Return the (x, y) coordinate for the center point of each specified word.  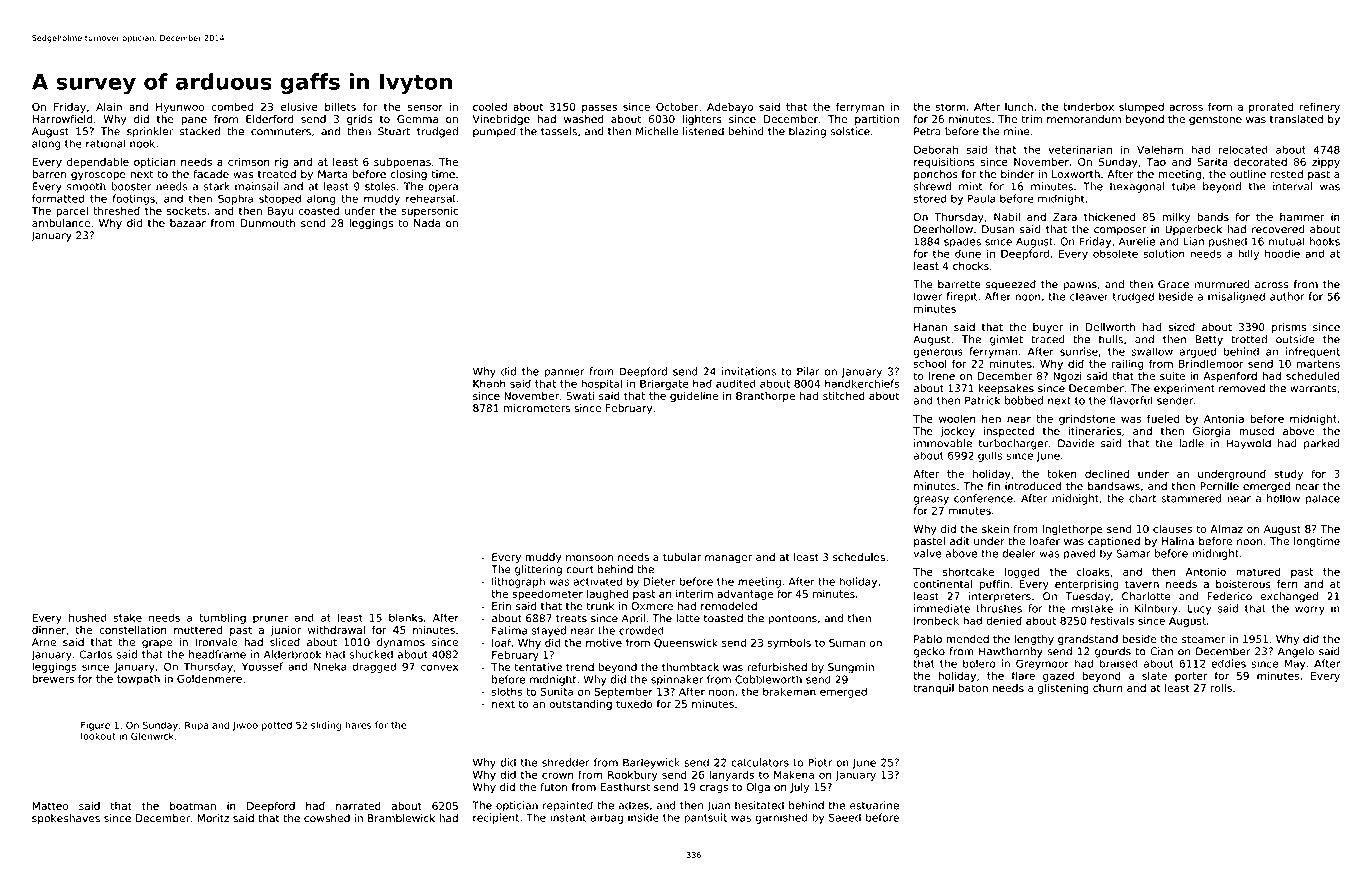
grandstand (1088, 640)
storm (950, 107)
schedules (859, 557)
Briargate (664, 384)
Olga (758, 788)
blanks (406, 617)
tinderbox (1089, 106)
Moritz (213, 818)
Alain (109, 106)
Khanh (489, 383)
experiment (1184, 389)
